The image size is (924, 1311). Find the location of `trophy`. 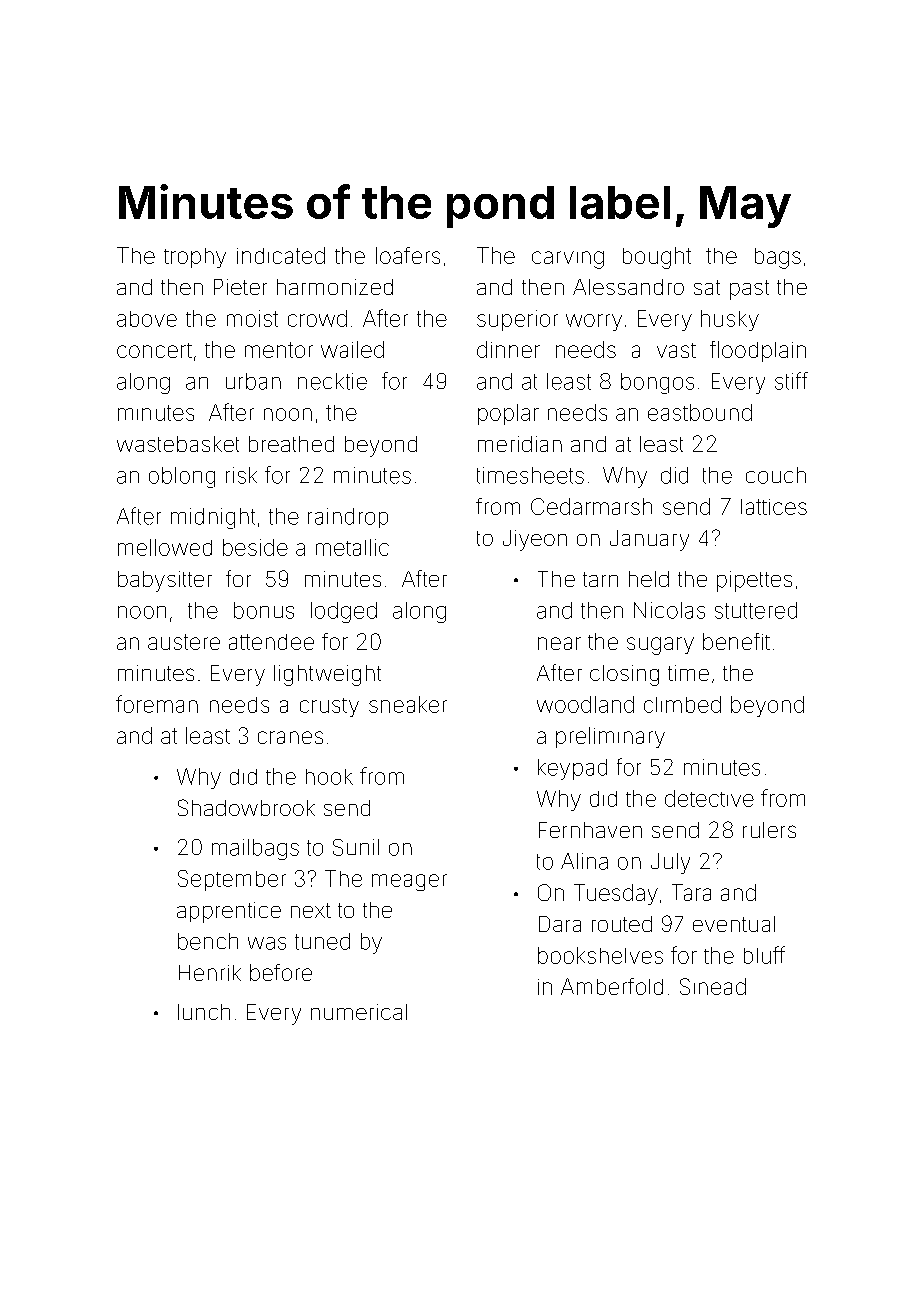

trophy is located at coordinates (195, 258).
